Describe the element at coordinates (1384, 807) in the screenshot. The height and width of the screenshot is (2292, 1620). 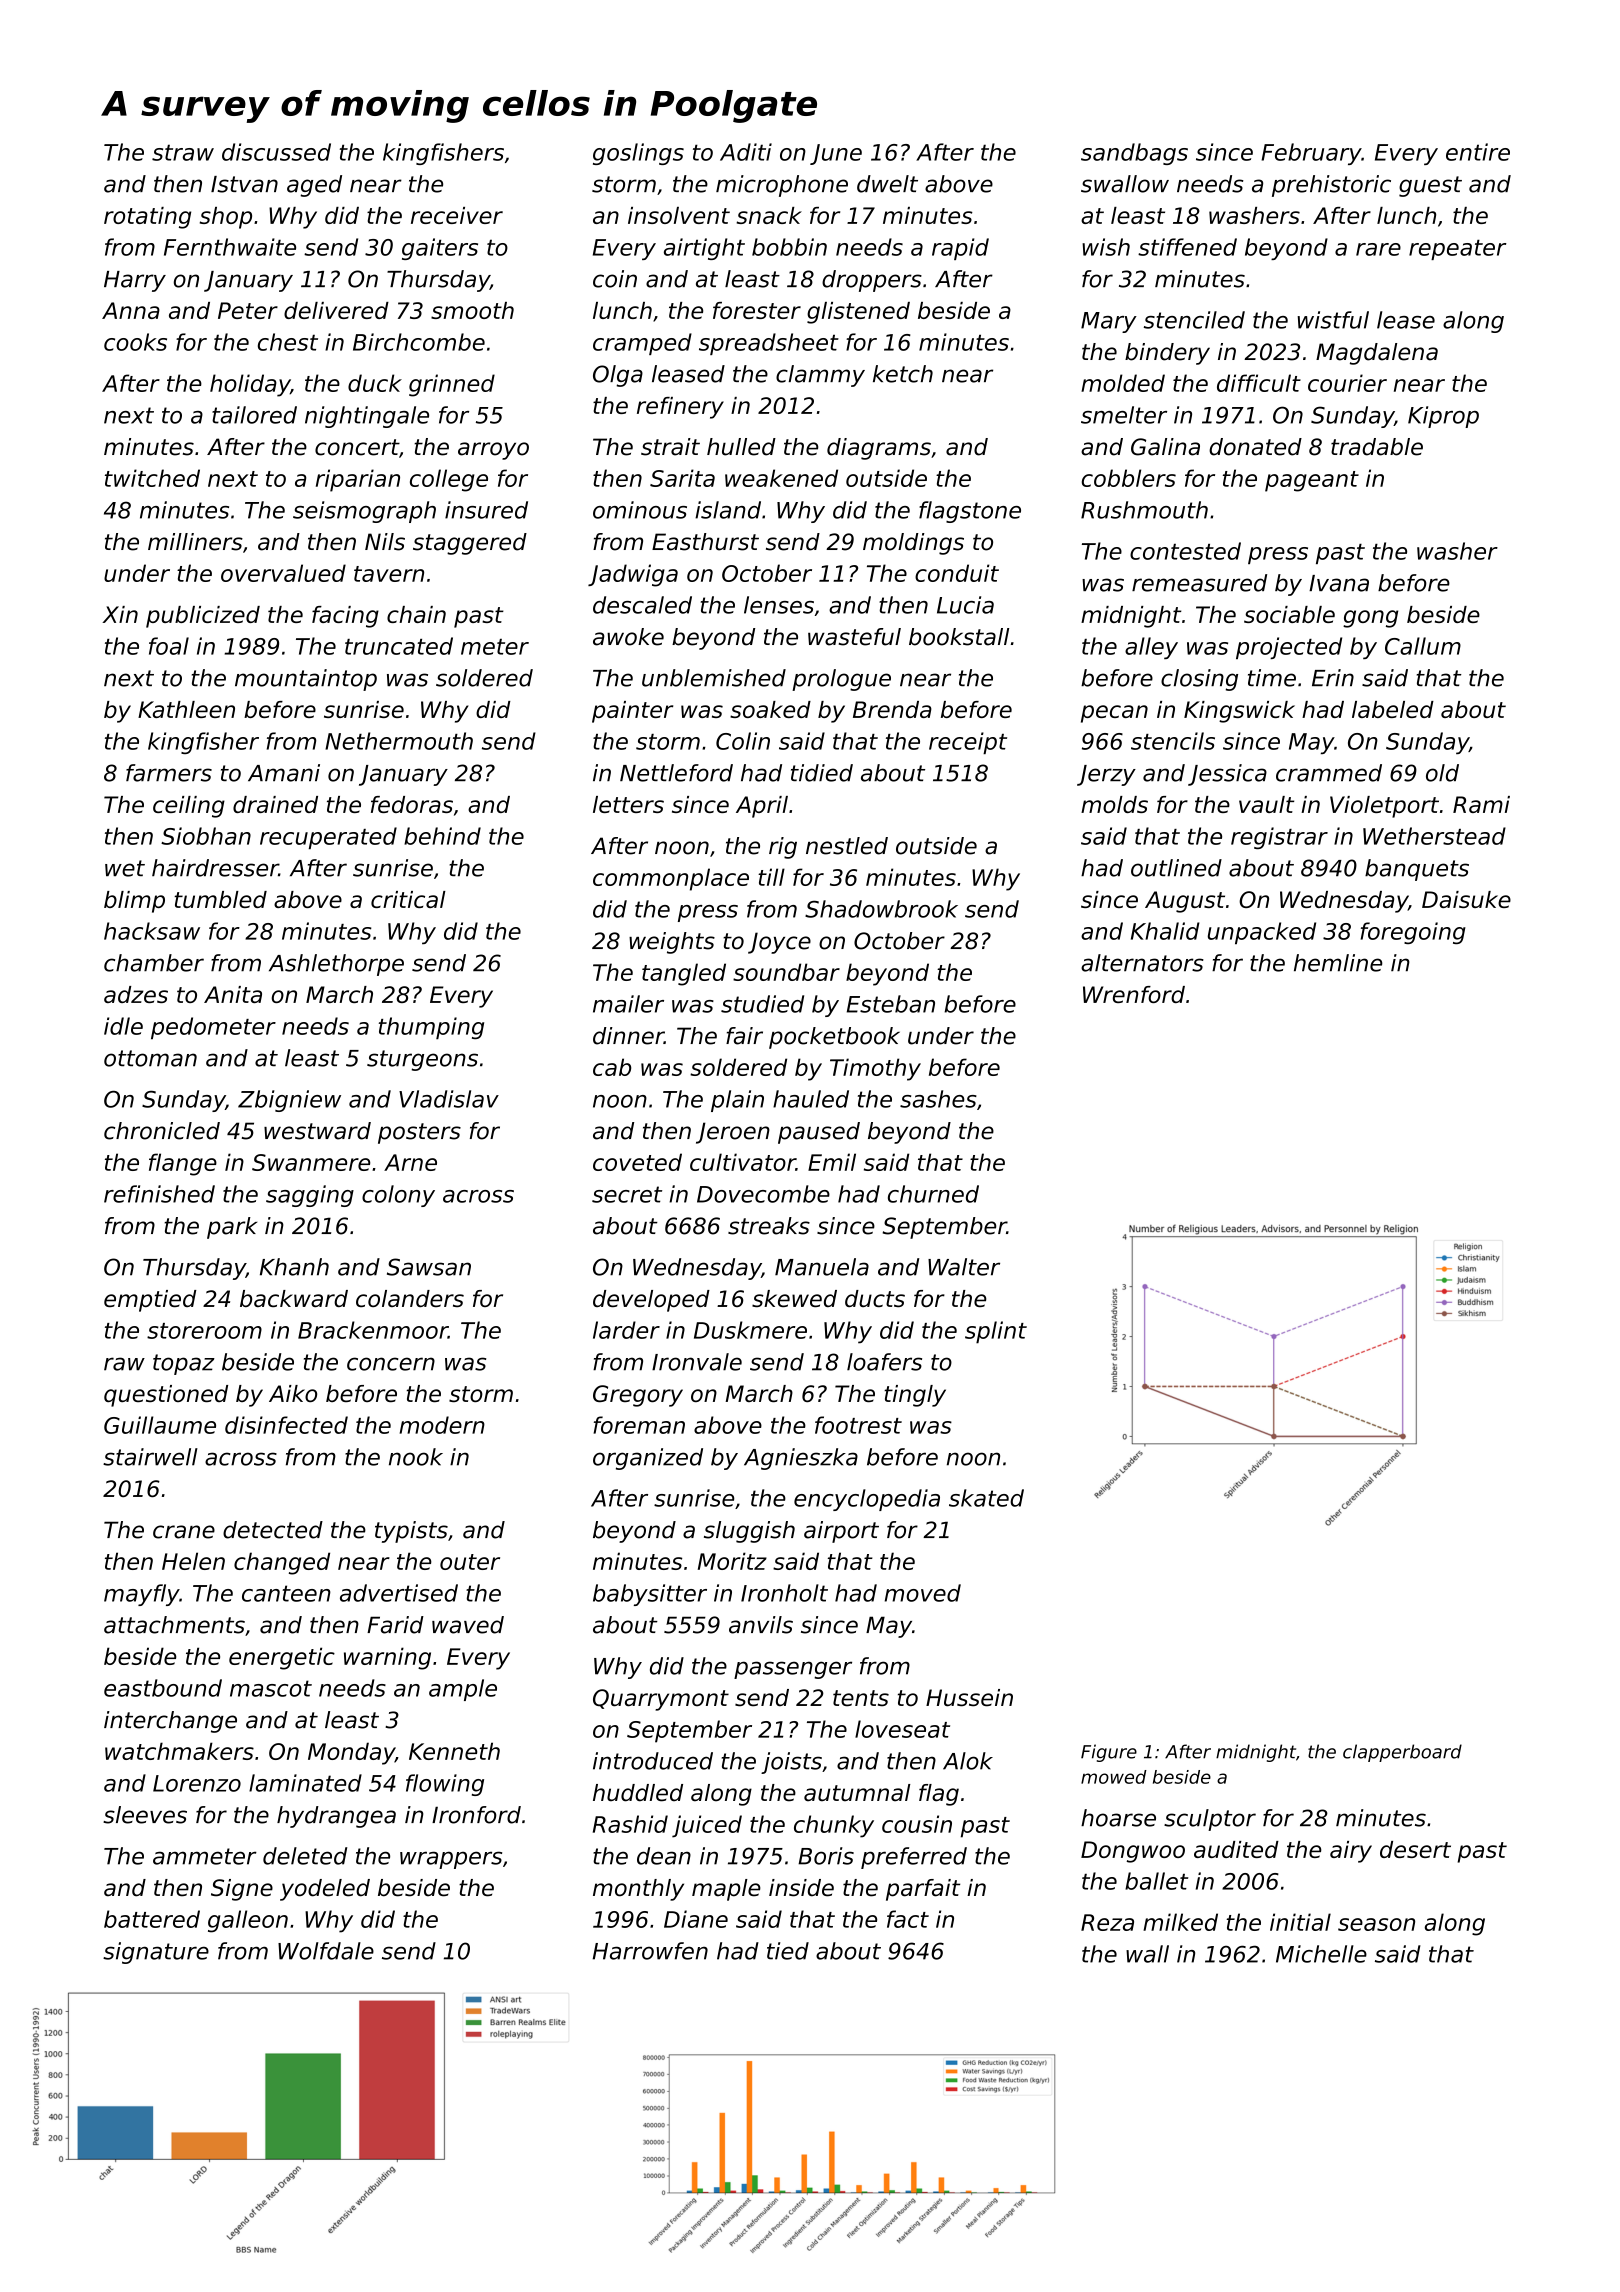
I see `Violetport` at that location.
